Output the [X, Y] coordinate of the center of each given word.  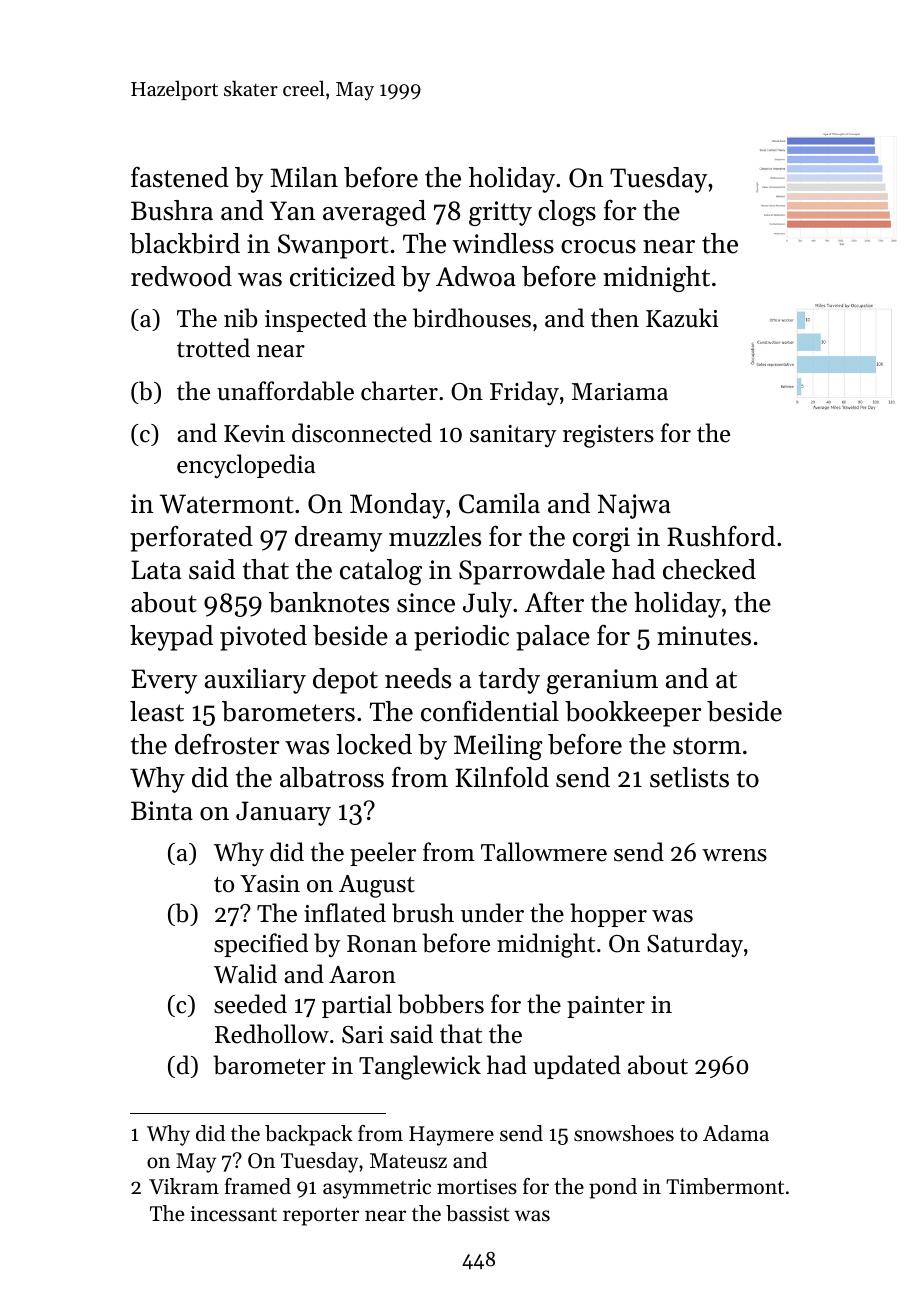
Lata [156, 570]
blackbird [185, 243]
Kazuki [682, 318]
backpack [309, 1135]
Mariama [620, 391]
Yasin [270, 884]
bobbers [441, 1004]
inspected [316, 320]
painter [606, 1007]
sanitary [513, 436]
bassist [478, 1213]
